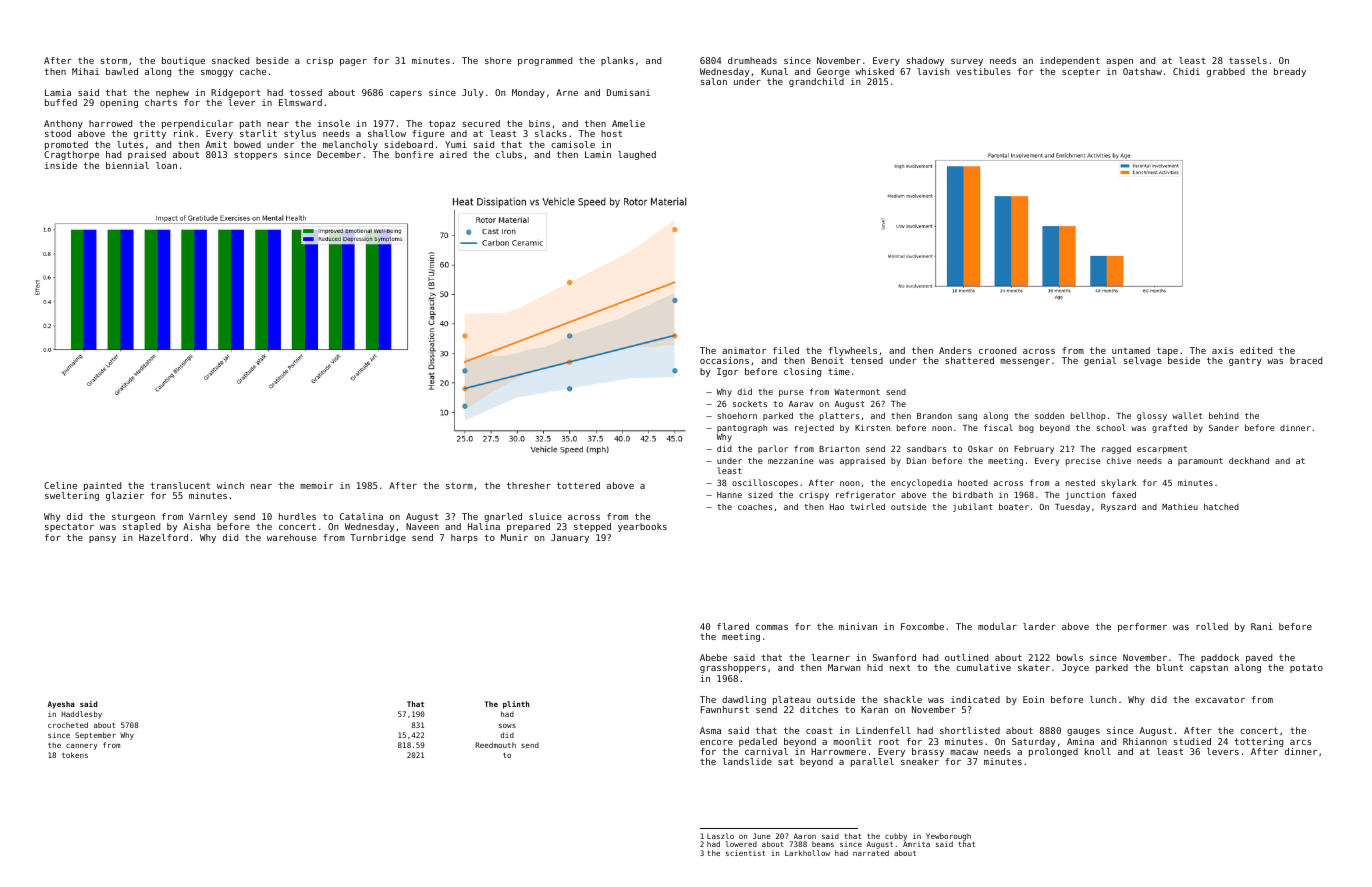 The height and width of the screenshot is (887, 1372). Describe the element at coordinates (1306, 668) in the screenshot. I see `potato` at that location.
